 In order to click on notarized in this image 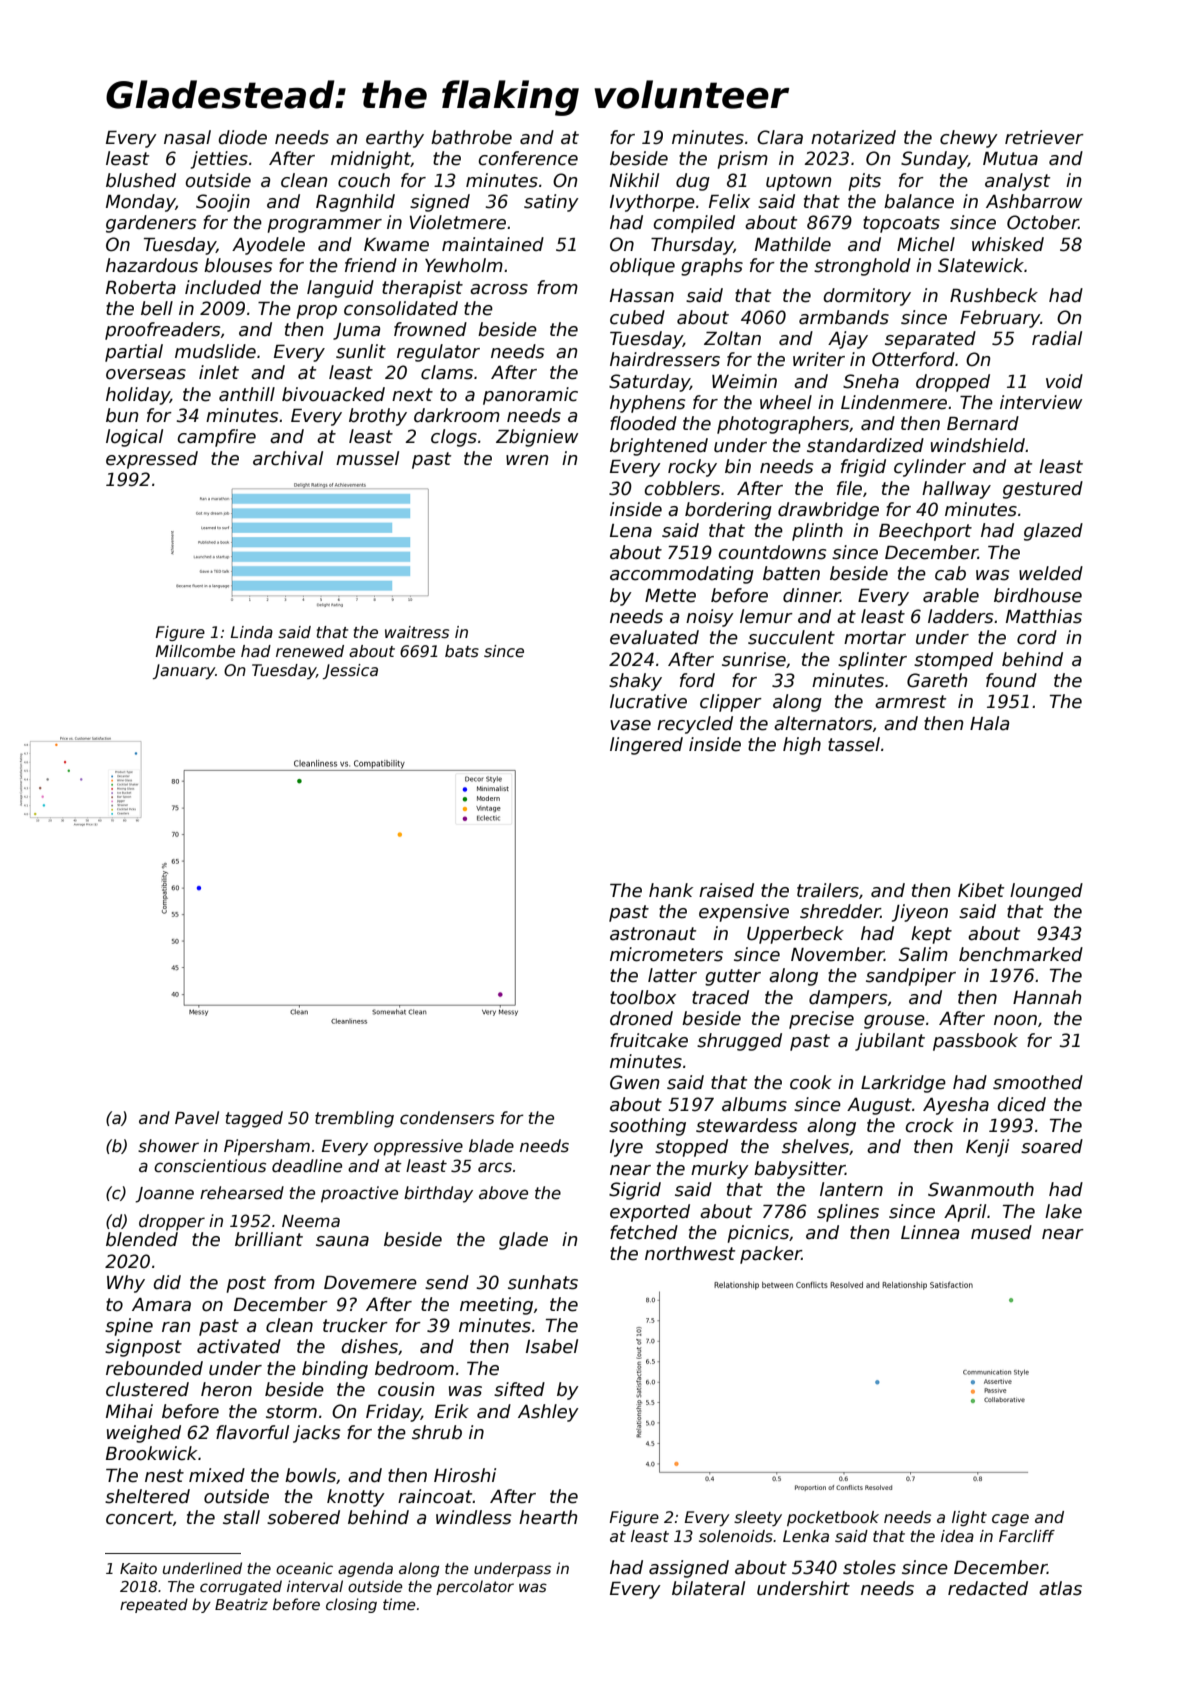, I will do `click(853, 137)`.
